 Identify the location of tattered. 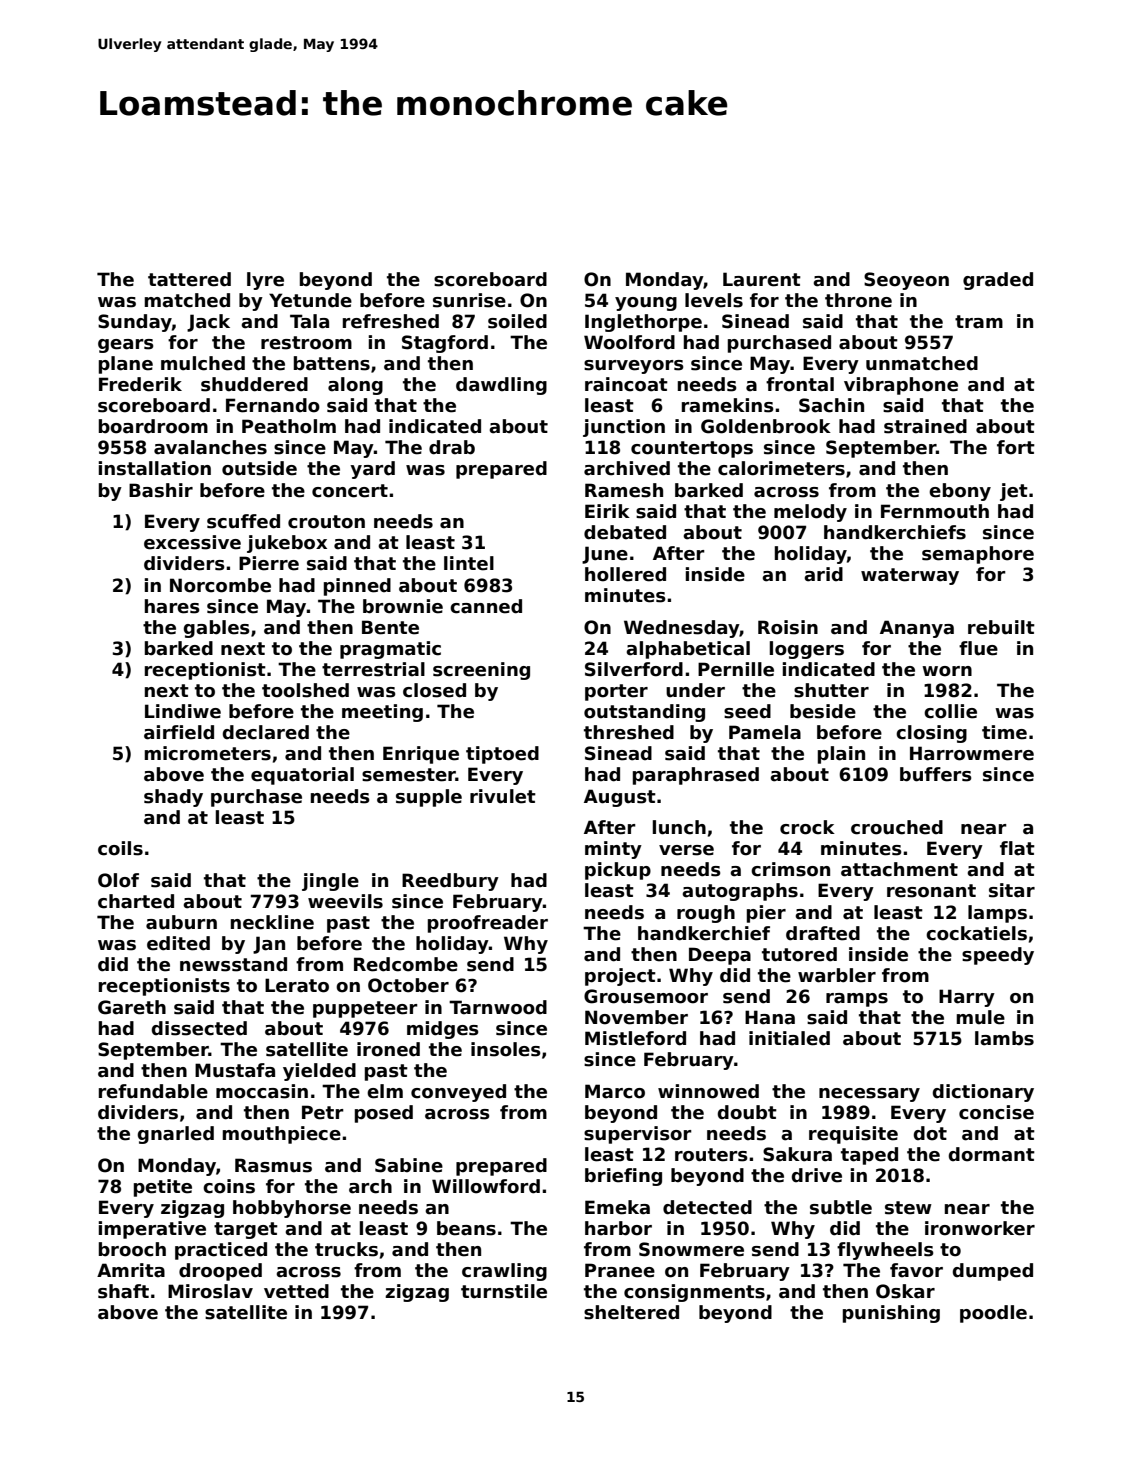
(189, 279).
